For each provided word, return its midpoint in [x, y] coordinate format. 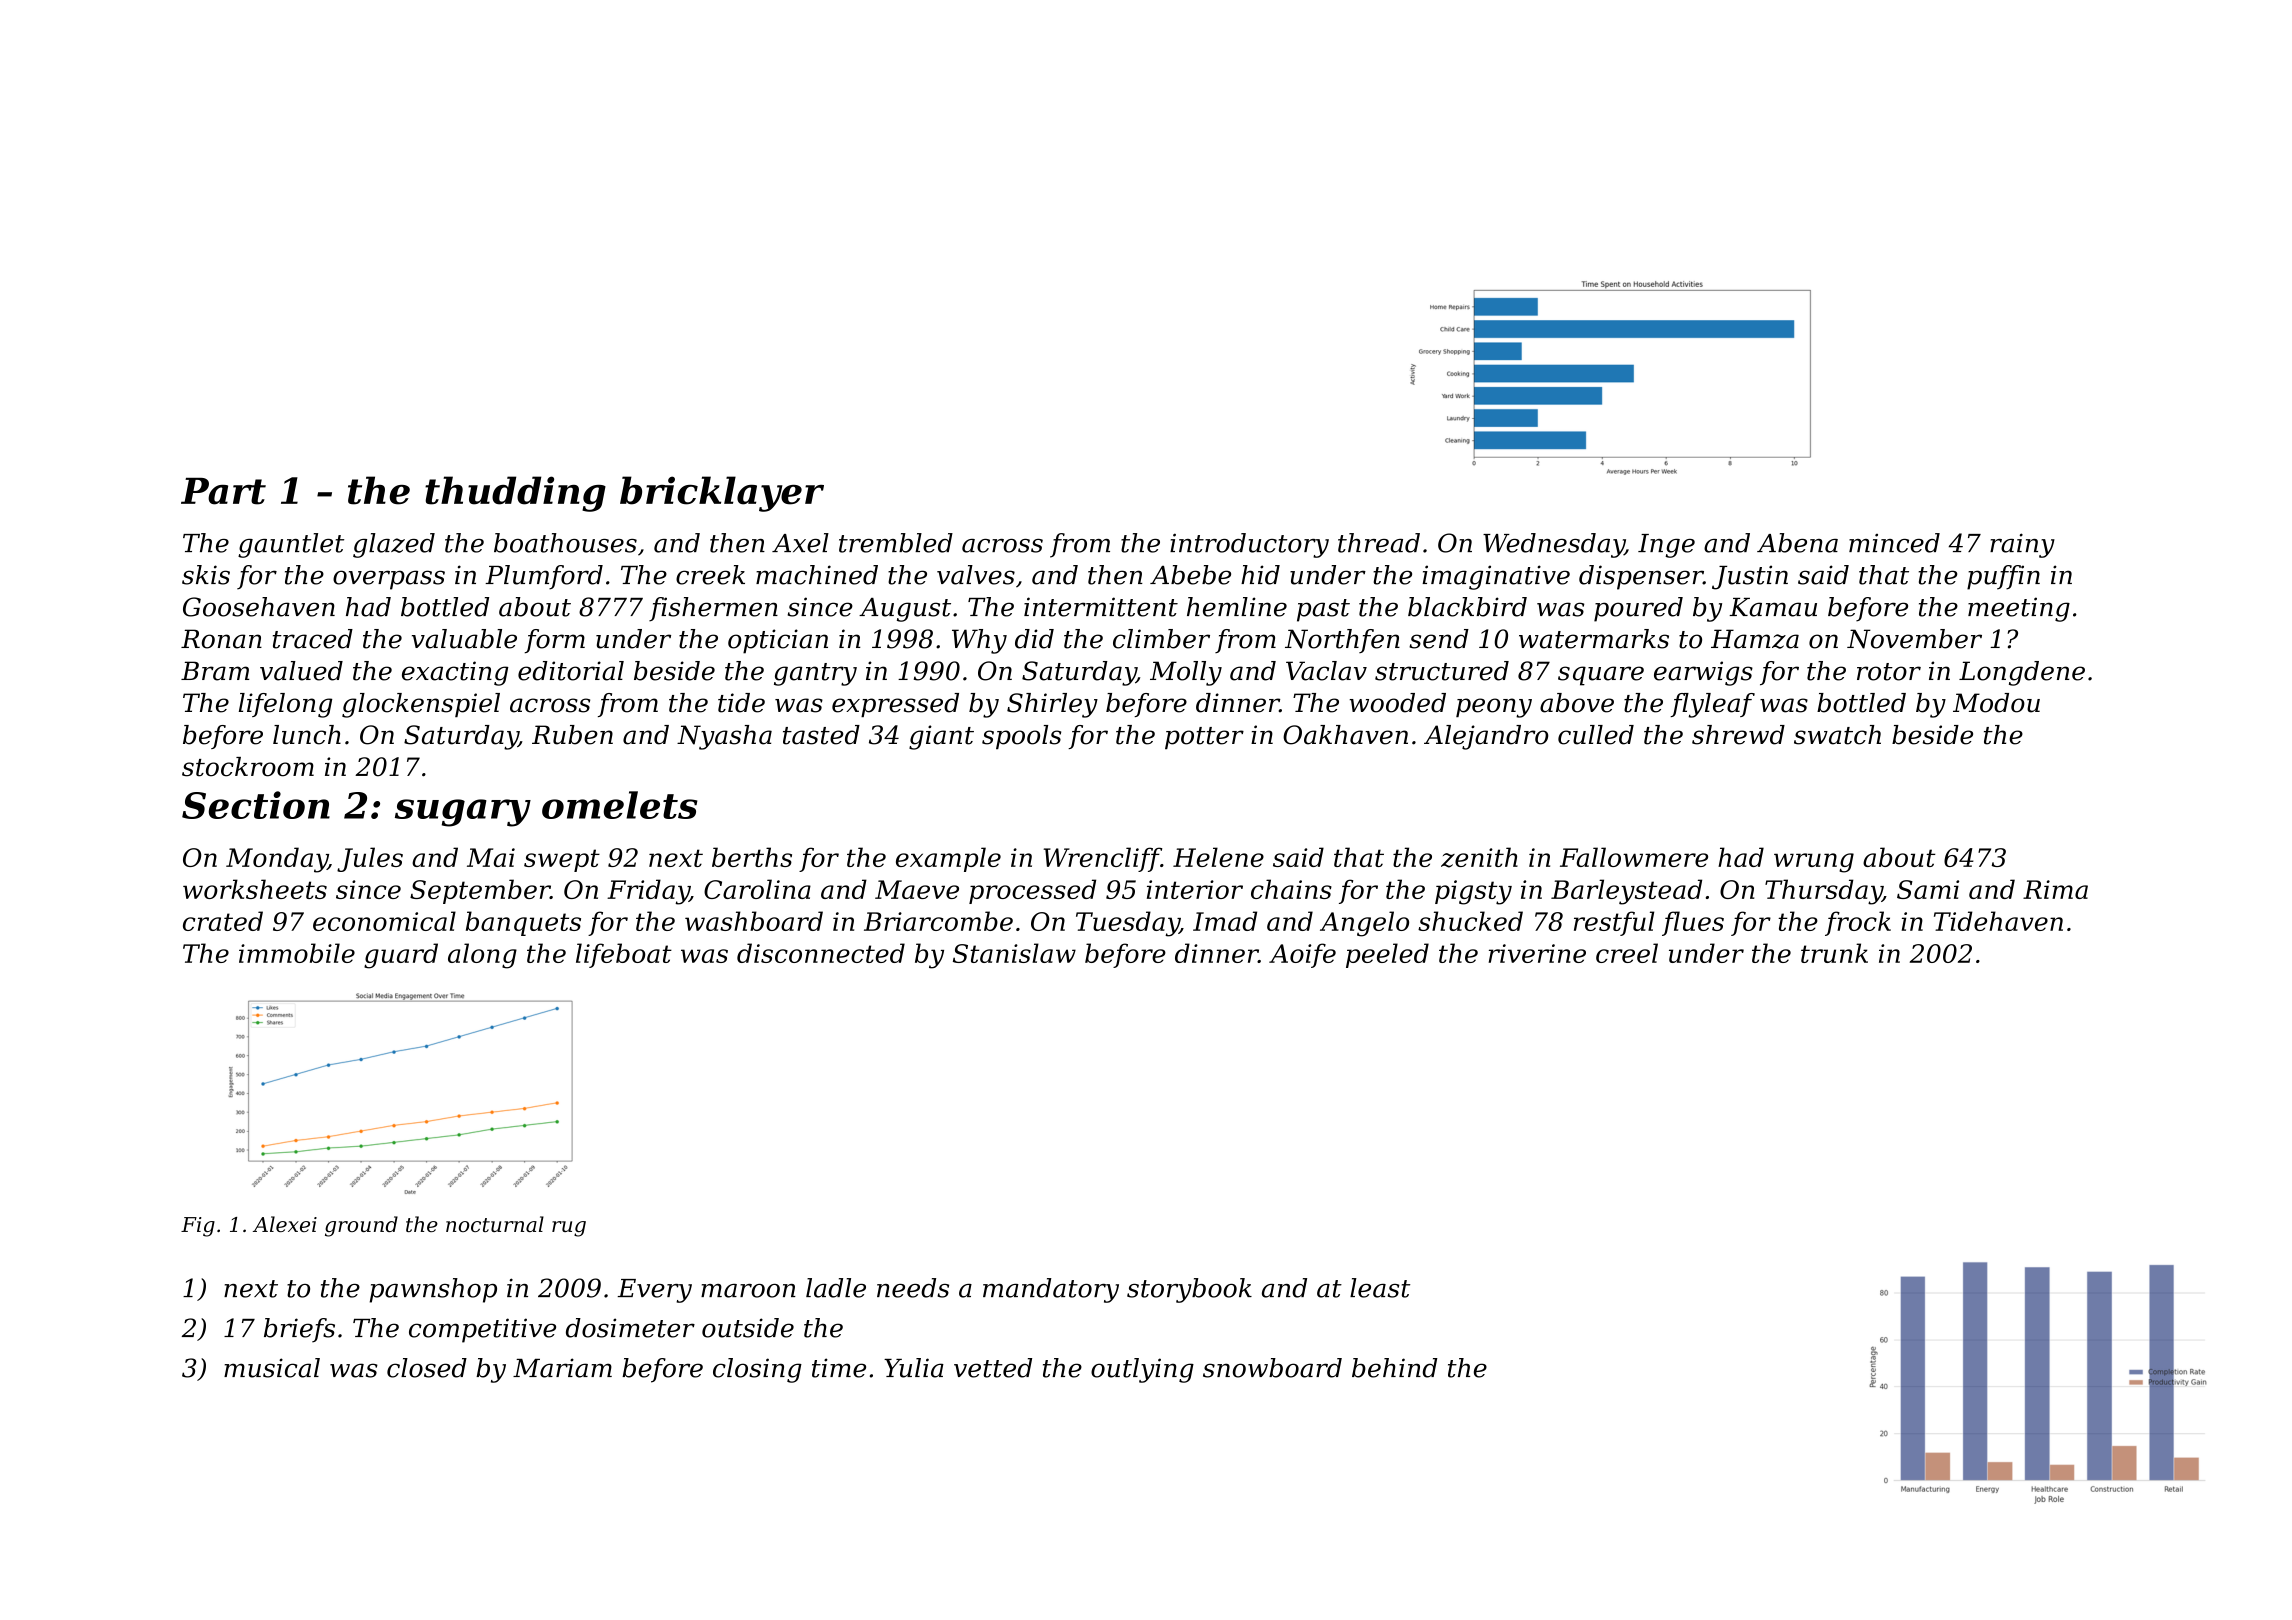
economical [384, 921]
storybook [1189, 1290]
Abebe [1190, 575]
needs [913, 1288]
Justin [1750, 577]
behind [1395, 1368]
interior [1195, 889]
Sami [1928, 889]
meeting [2019, 609]
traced [313, 639]
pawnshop [433, 1290]
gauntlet [291, 545]
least [1380, 1288]
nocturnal [495, 1224]
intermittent [1101, 607]
